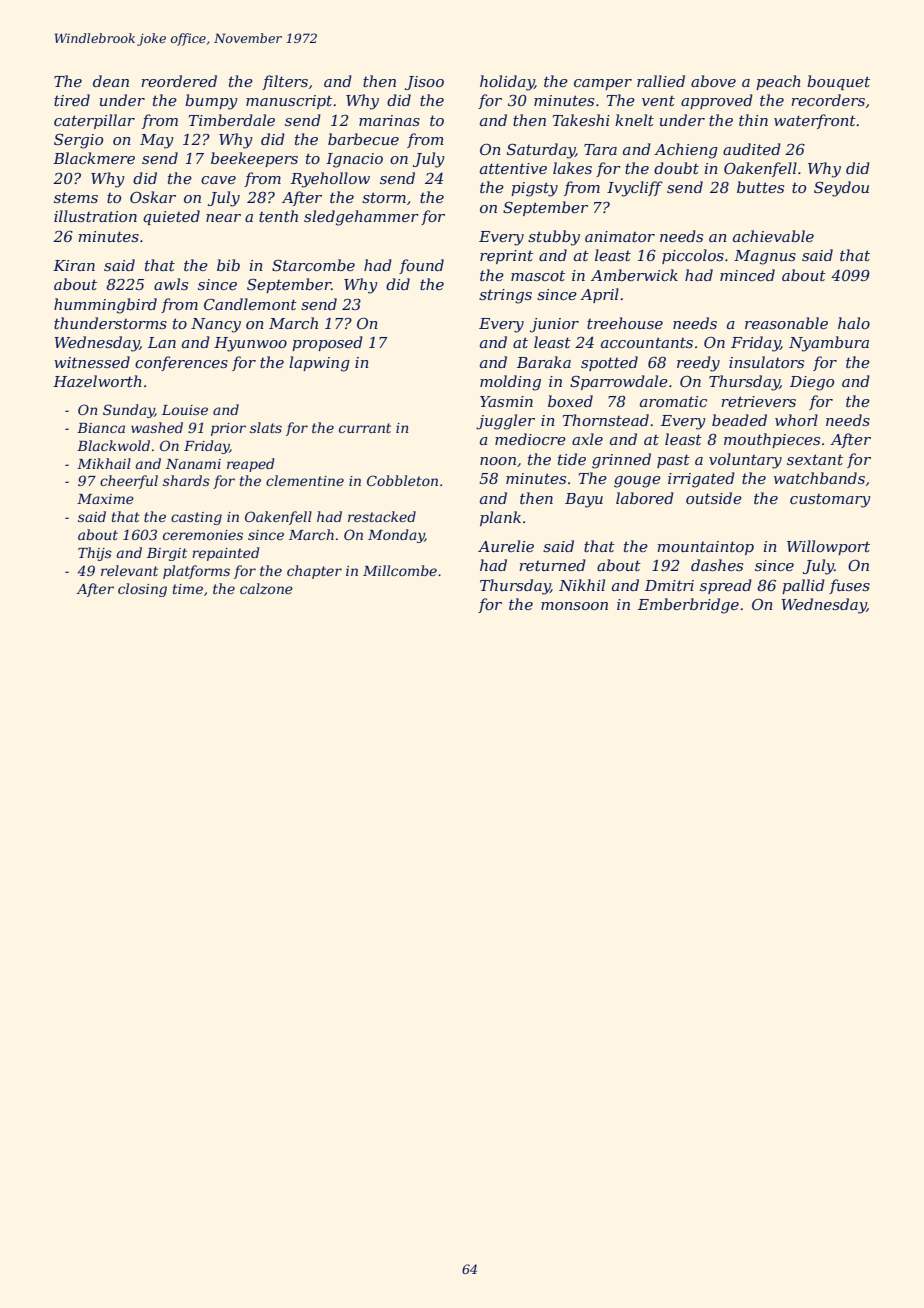 The width and height of the screenshot is (924, 1308). What do you see at coordinates (766, 362) in the screenshot?
I see `insulators` at bounding box center [766, 362].
